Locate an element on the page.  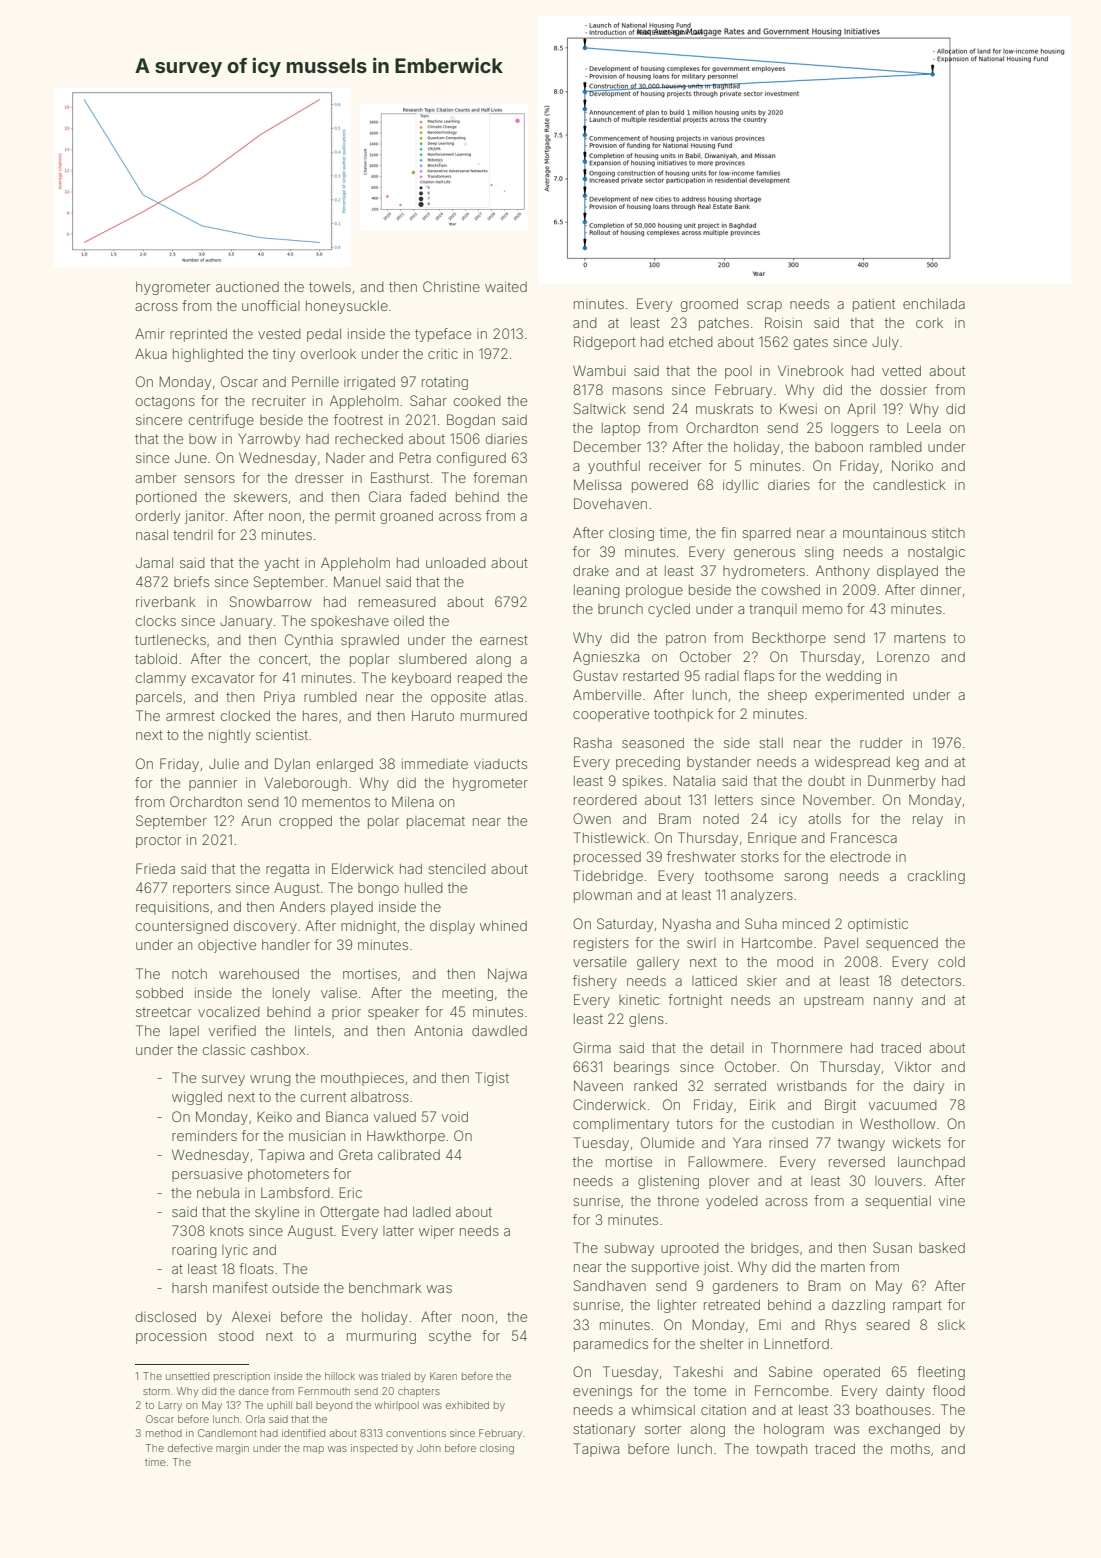
dossier is located at coordinates (903, 389).
